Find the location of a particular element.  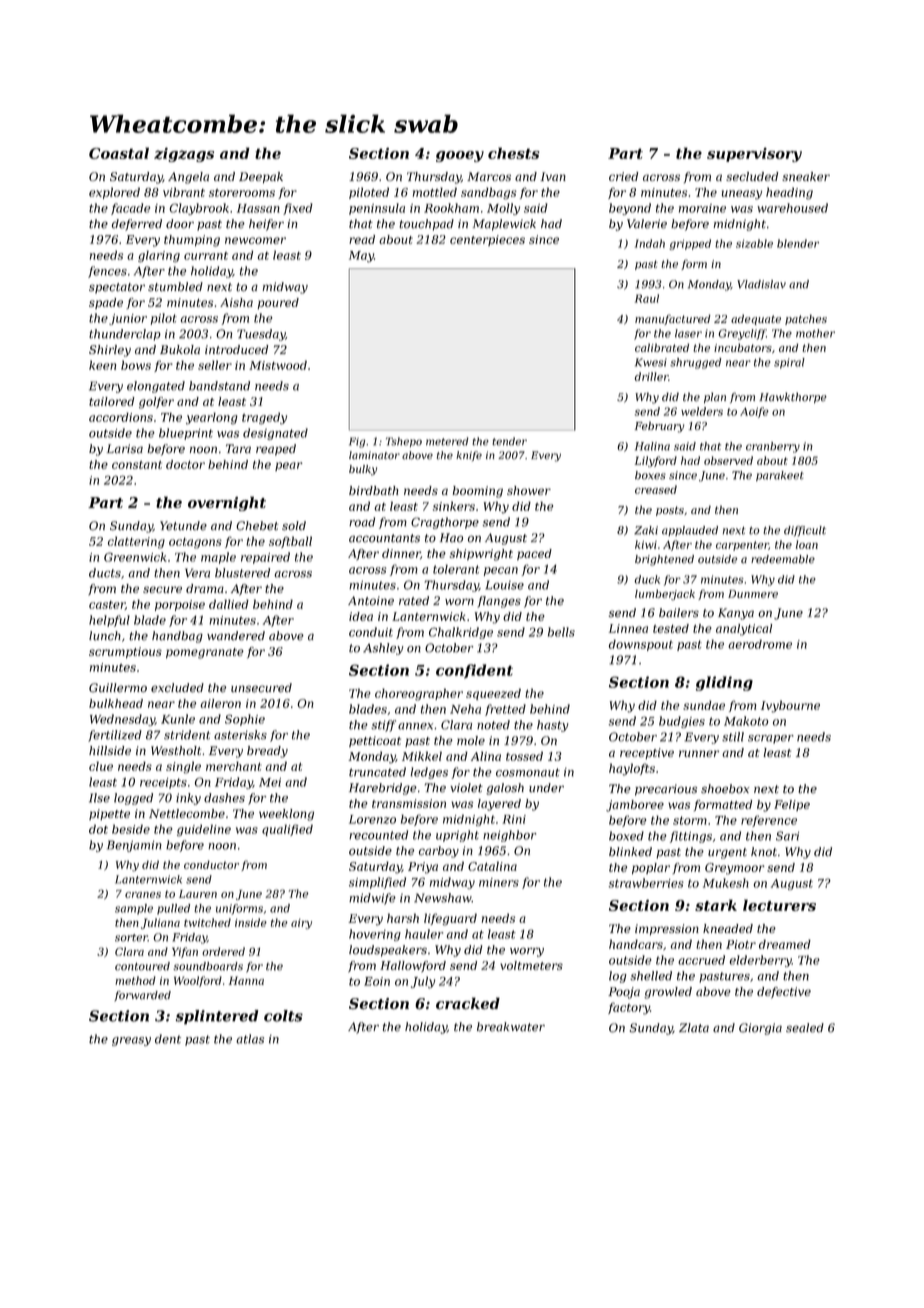

clue is located at coordinates (101, 766).
